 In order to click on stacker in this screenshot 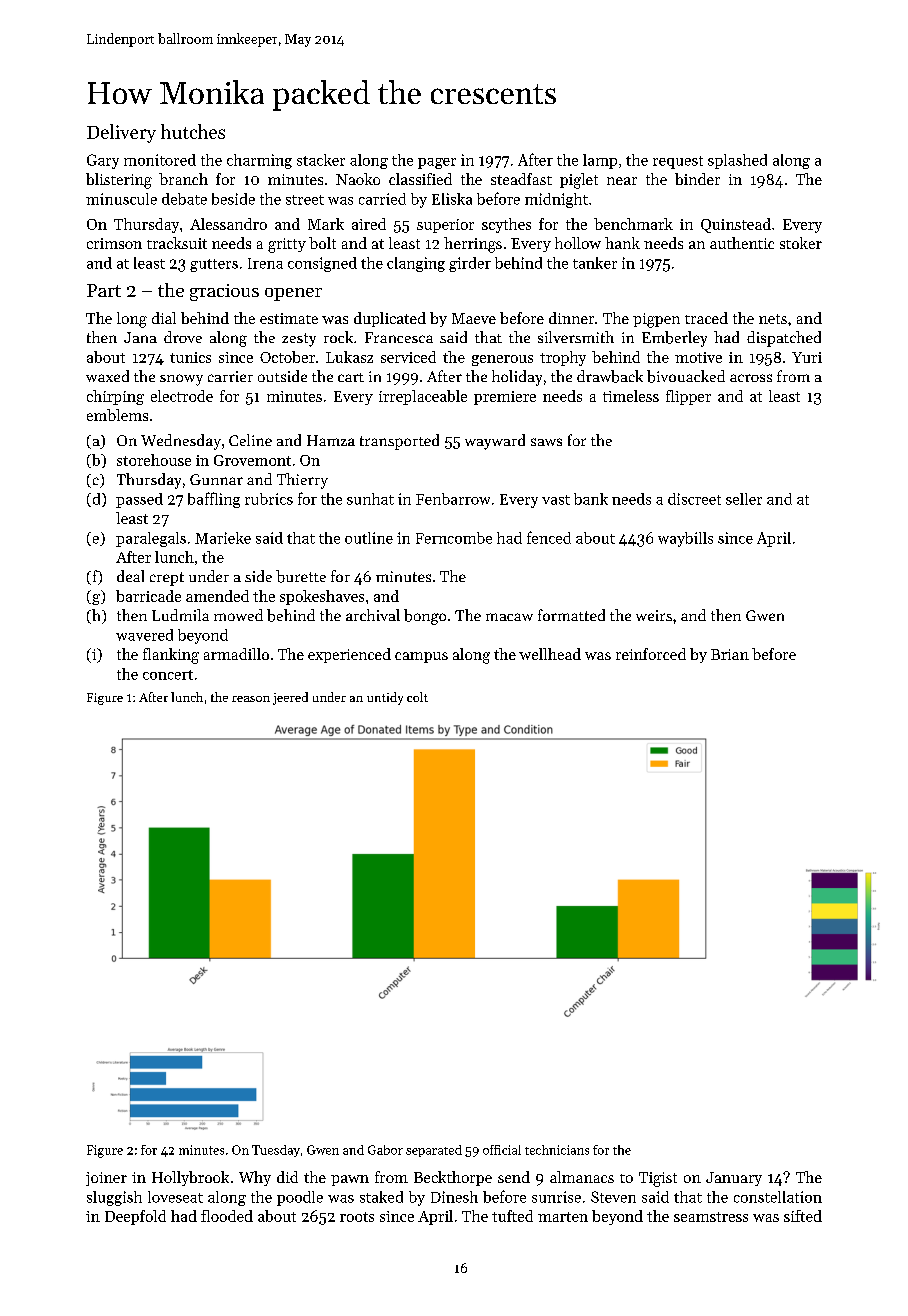, I will do `click(321, 160)`.
